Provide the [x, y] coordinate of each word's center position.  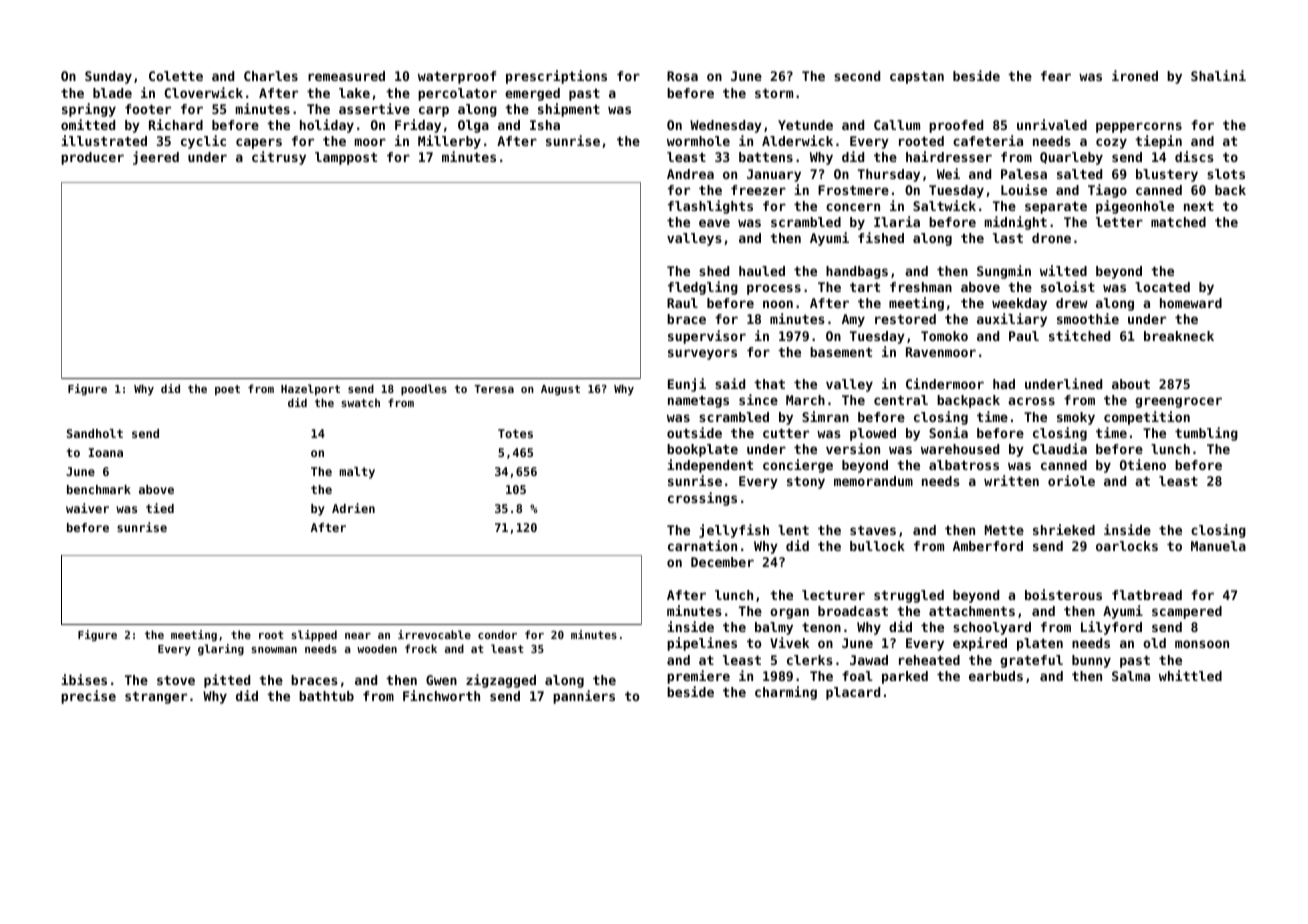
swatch [360, 402]
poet [227, 390]
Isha [545, 125]
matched [1178, 222]
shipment [569, 110]
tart [865, 287]
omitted [88, 124]
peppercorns [1139, 127]
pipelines [702, 644]
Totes [515, 433]
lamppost [346, 158]
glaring [221, 650]
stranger [156, 697]
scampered [1187, 612]
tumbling [1206, 434]
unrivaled [1052, 124]
